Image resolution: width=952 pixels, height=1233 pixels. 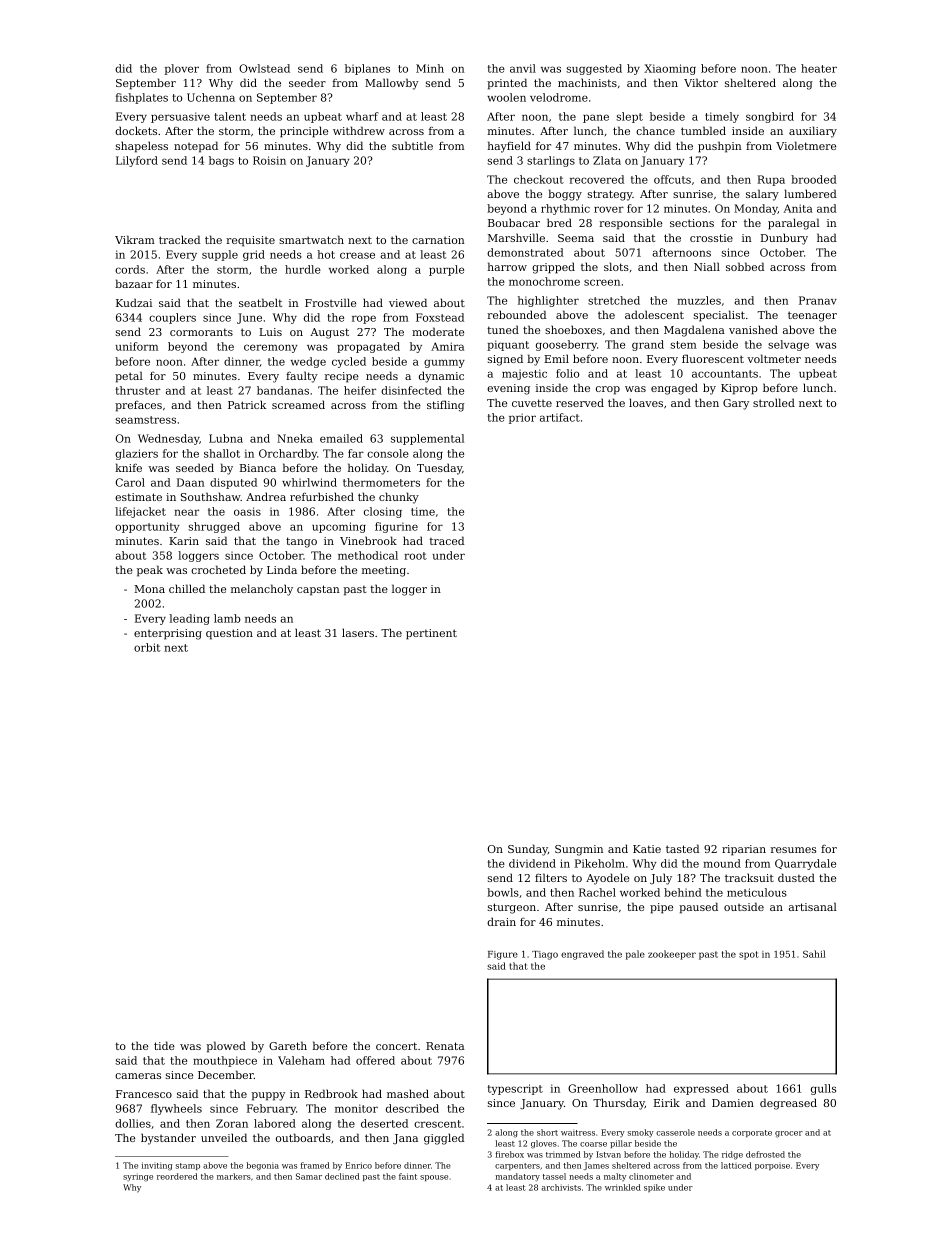 I want to click on declined, so click(x=342, y=1176).
